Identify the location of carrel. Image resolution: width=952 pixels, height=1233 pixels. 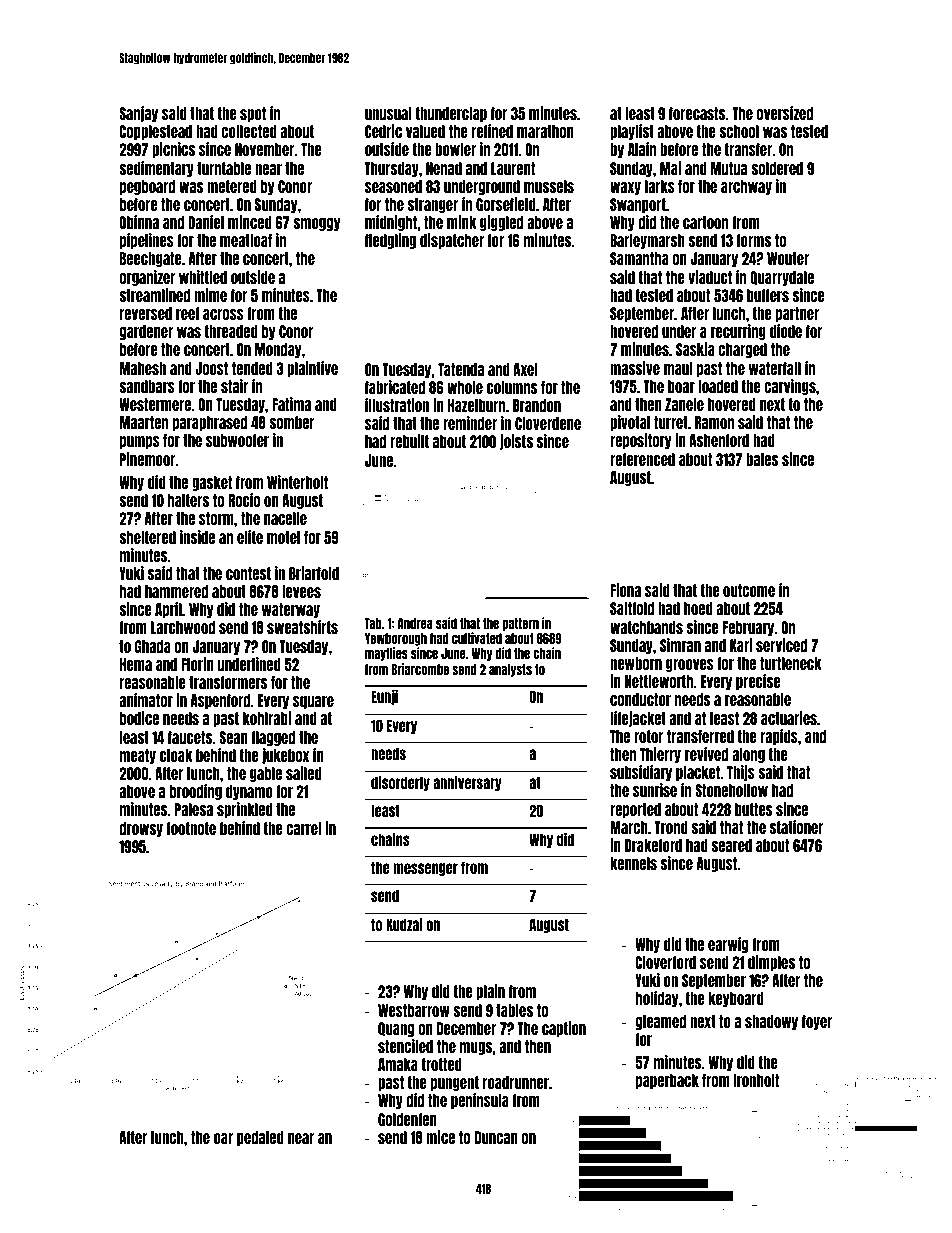
(303, 828).
